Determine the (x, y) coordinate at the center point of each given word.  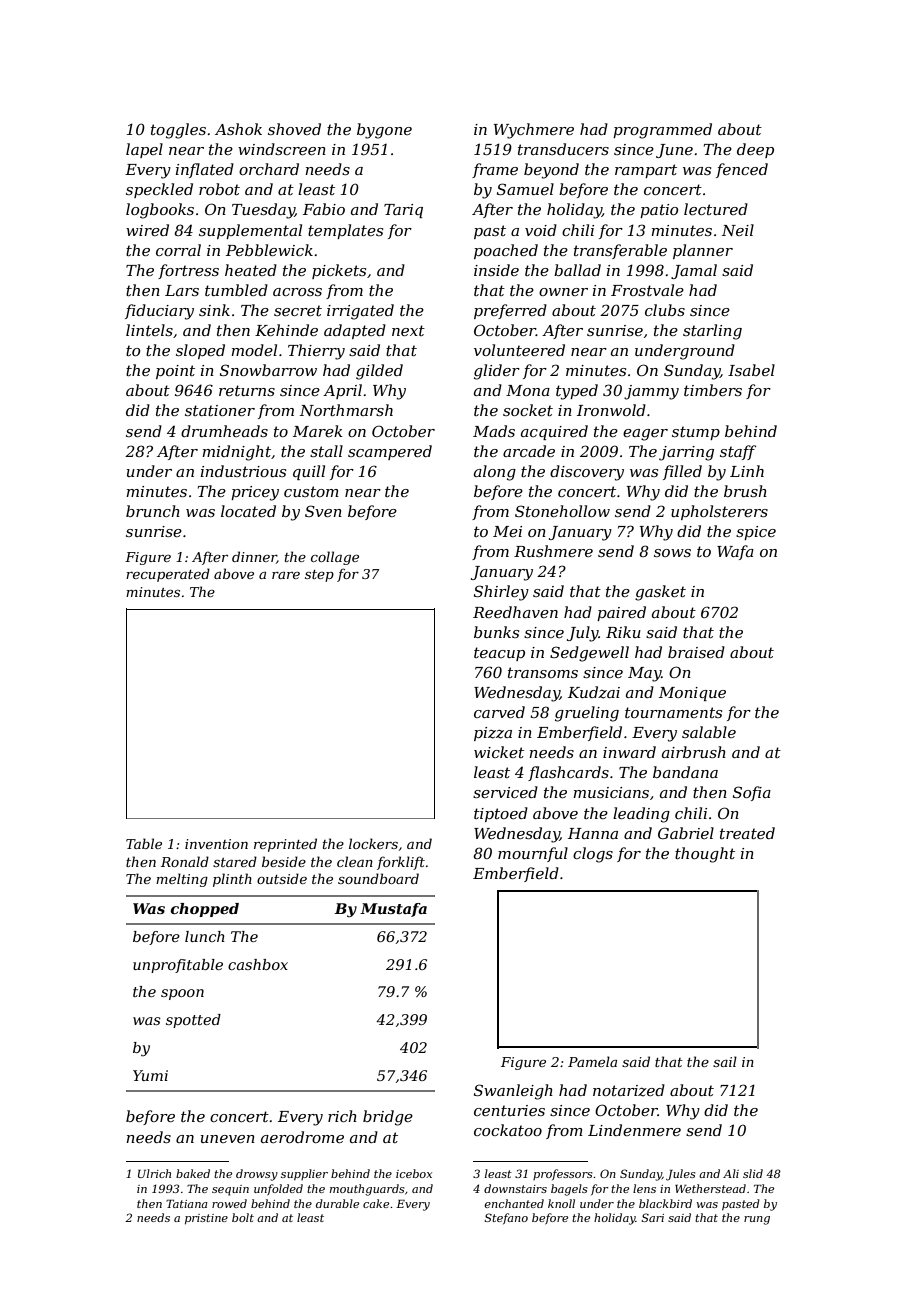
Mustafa (393, 910)
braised (696, 652)
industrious (243, 471)
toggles (178, 131)
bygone (384, 131)
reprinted (285, 845)
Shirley (501, 593)
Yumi (150, 1075)
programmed (662, 131)
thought (705, 855)
